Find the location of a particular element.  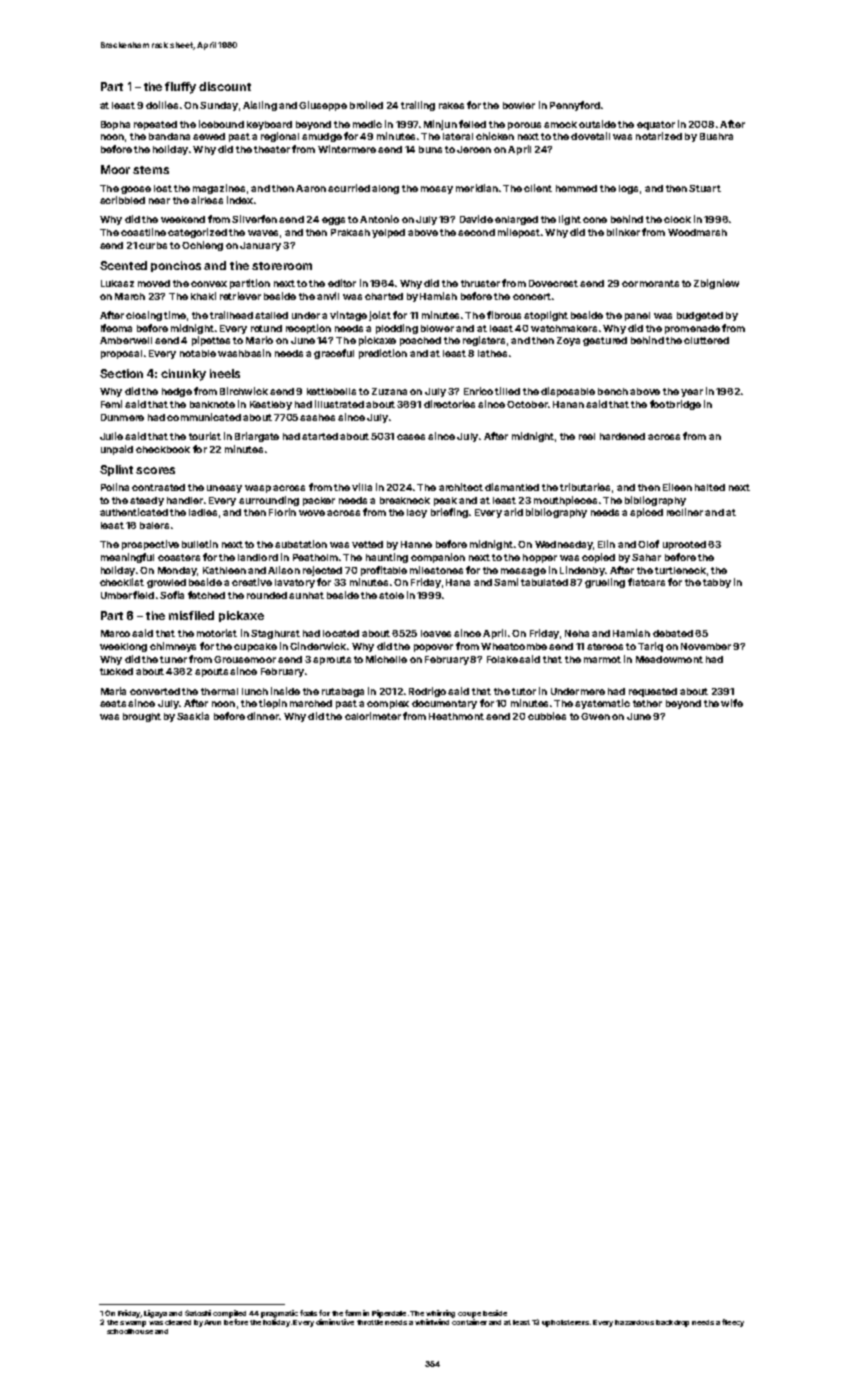

equator is located at coordinates (656, 125).
